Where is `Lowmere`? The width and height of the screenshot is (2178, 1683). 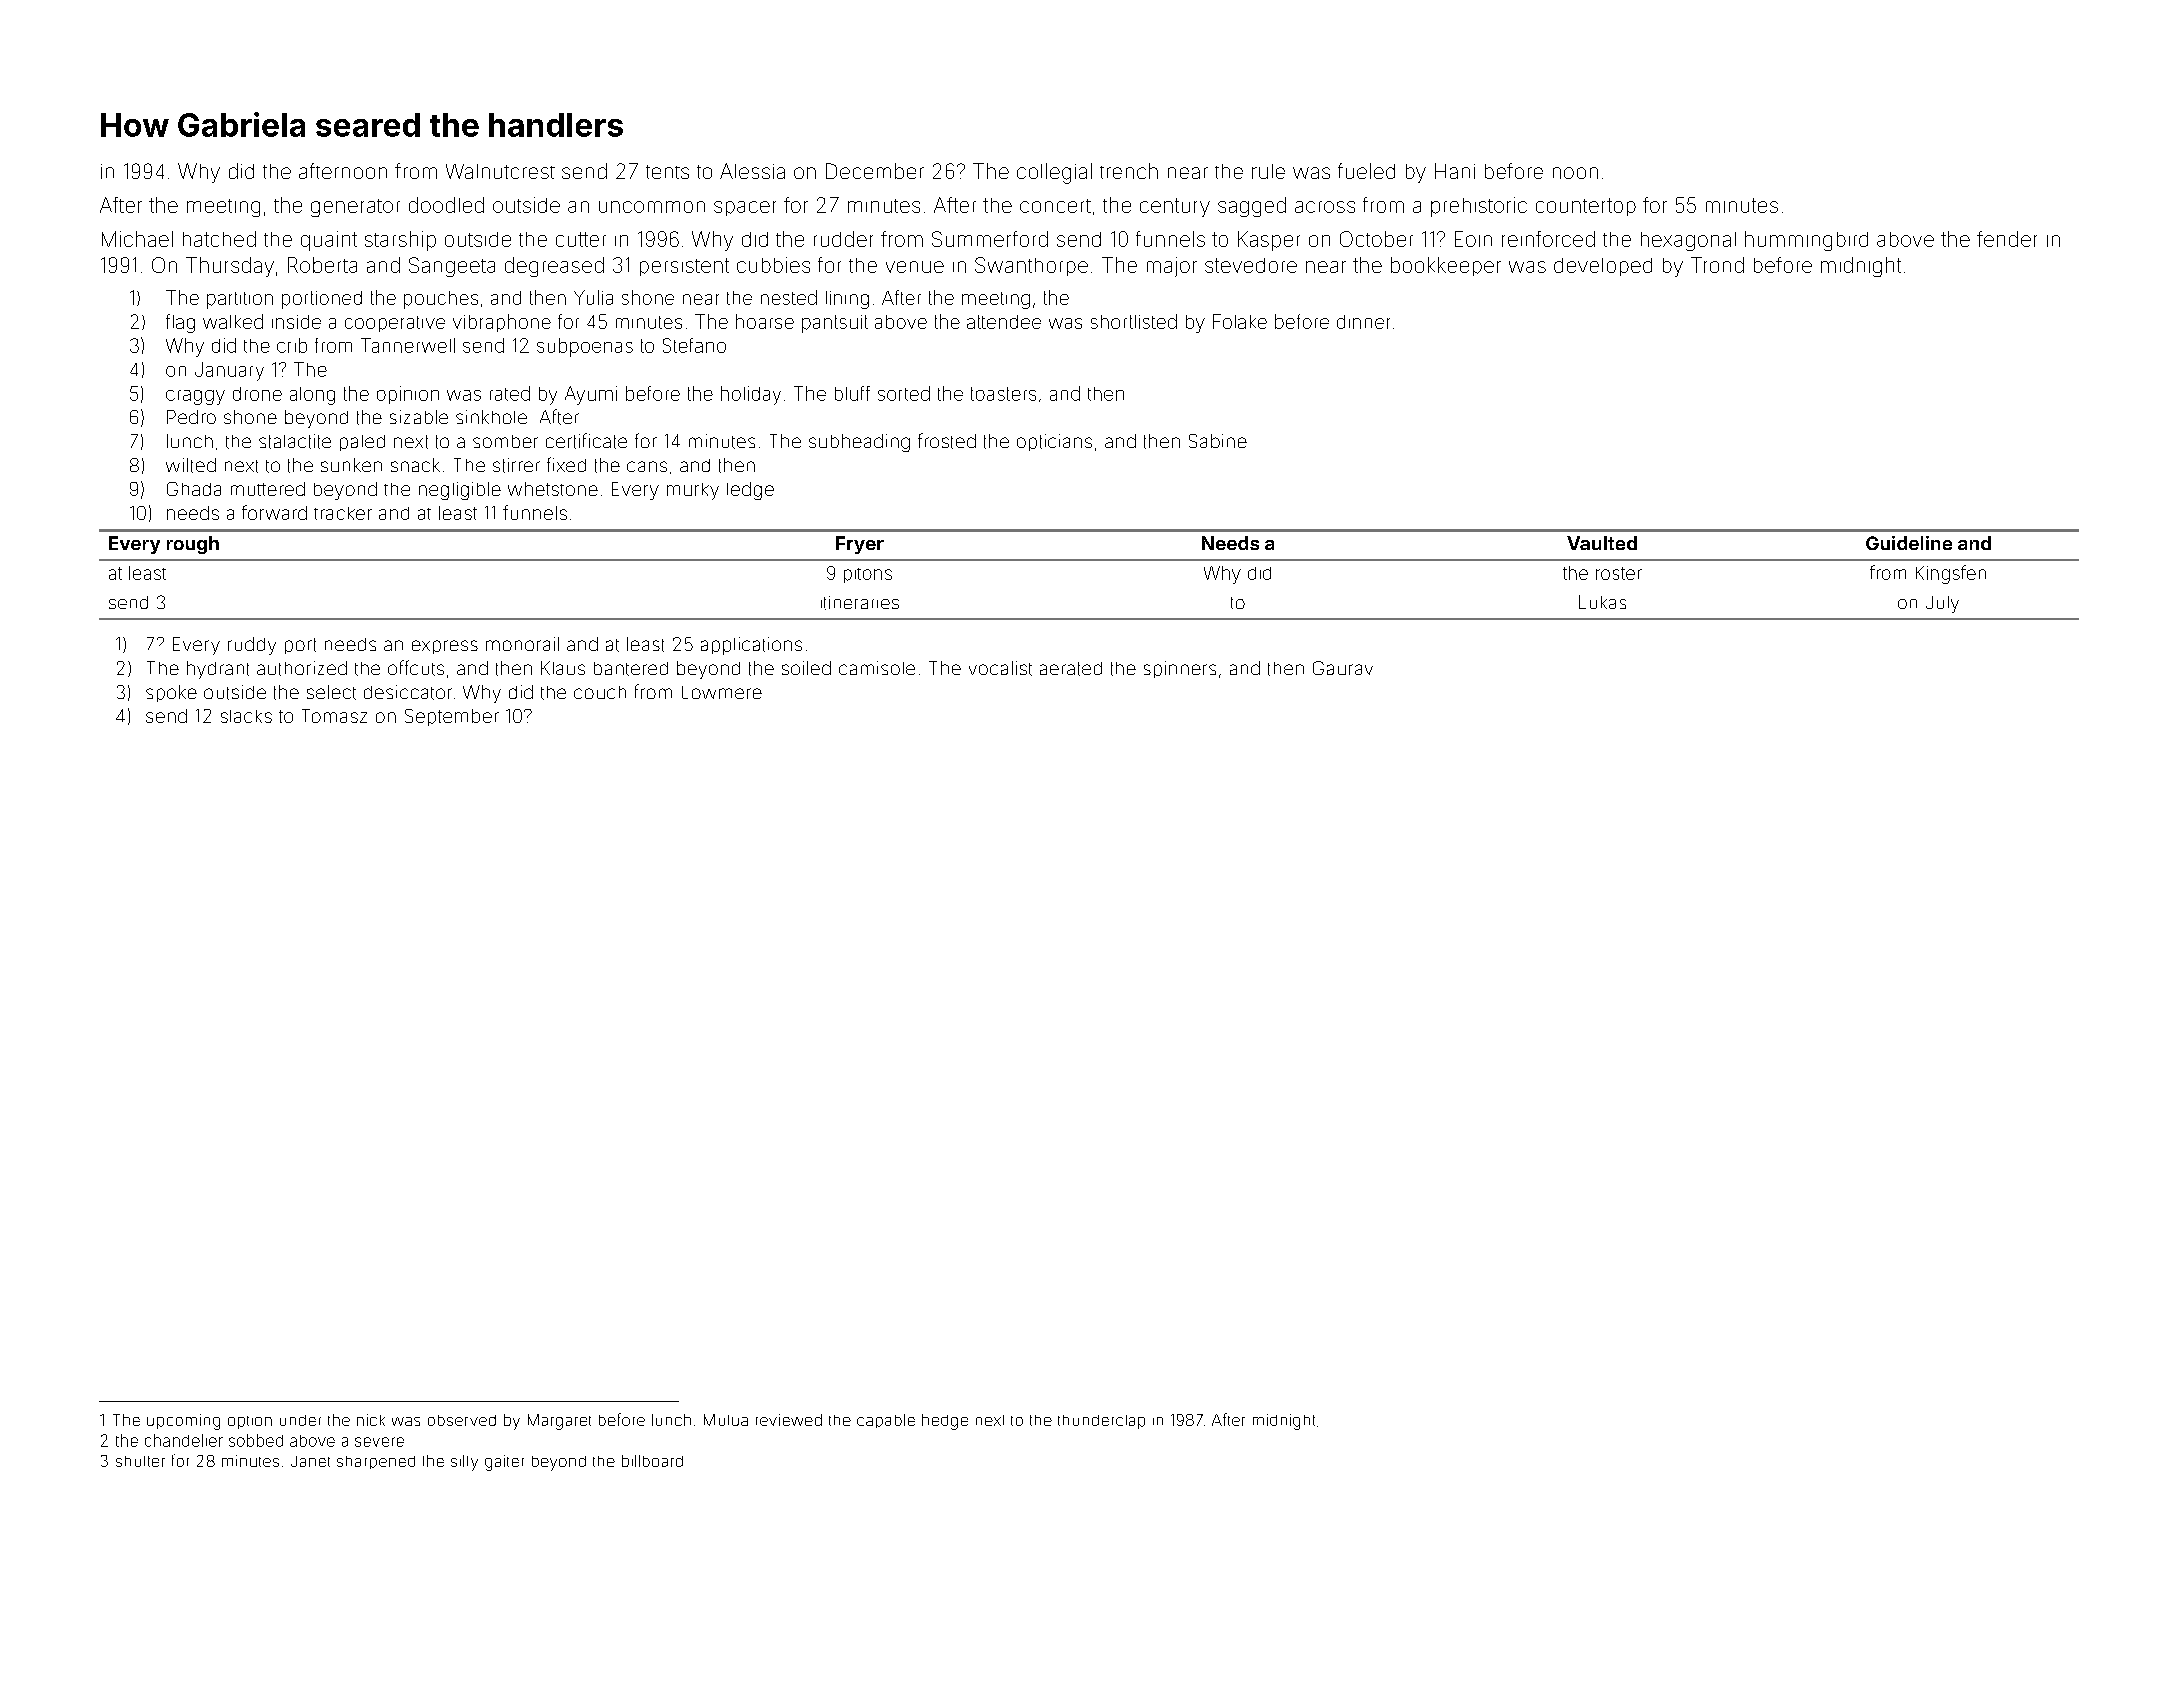 Lowmere is located at coordinates (722, 692).
